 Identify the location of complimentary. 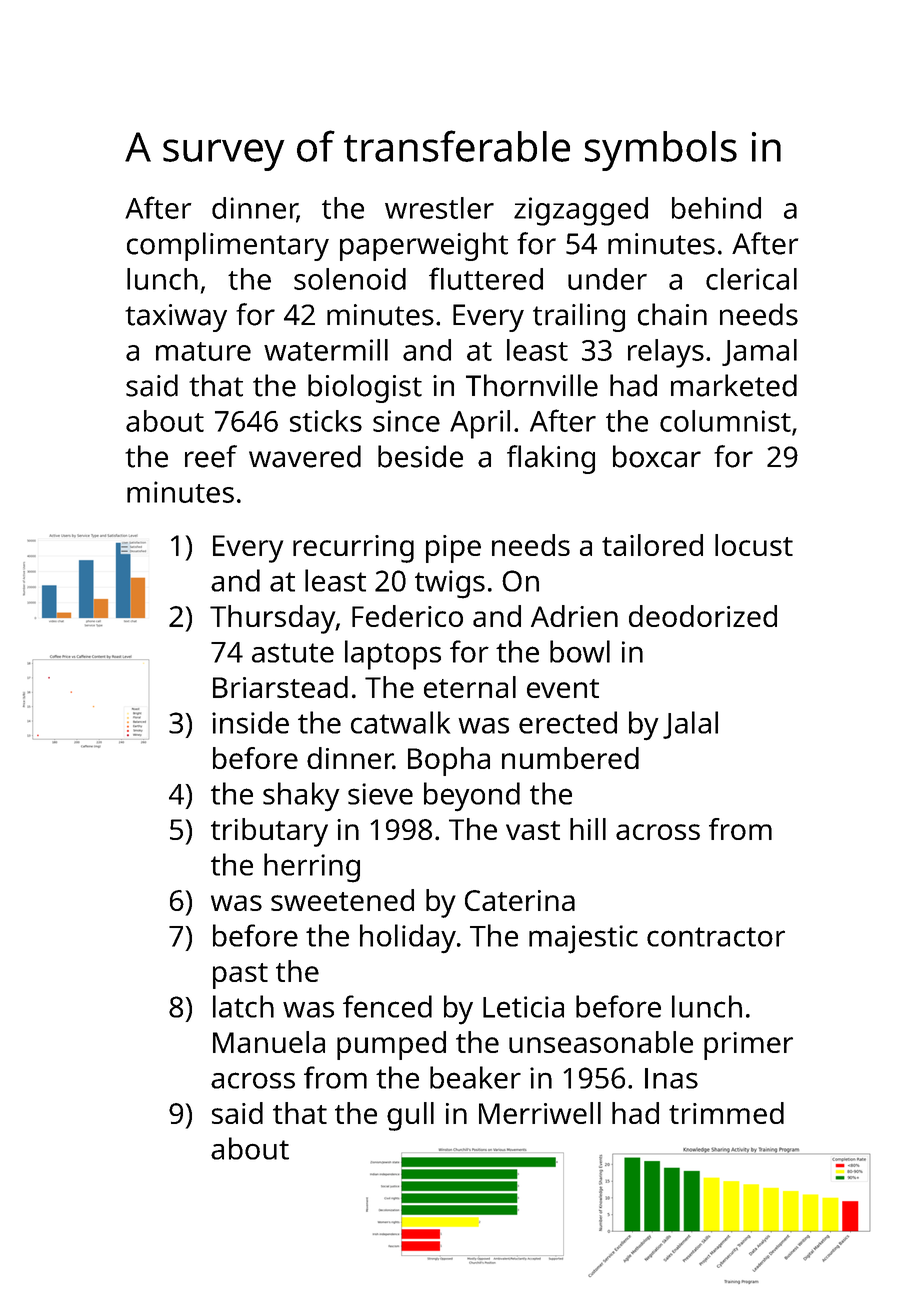
(228, 246).
